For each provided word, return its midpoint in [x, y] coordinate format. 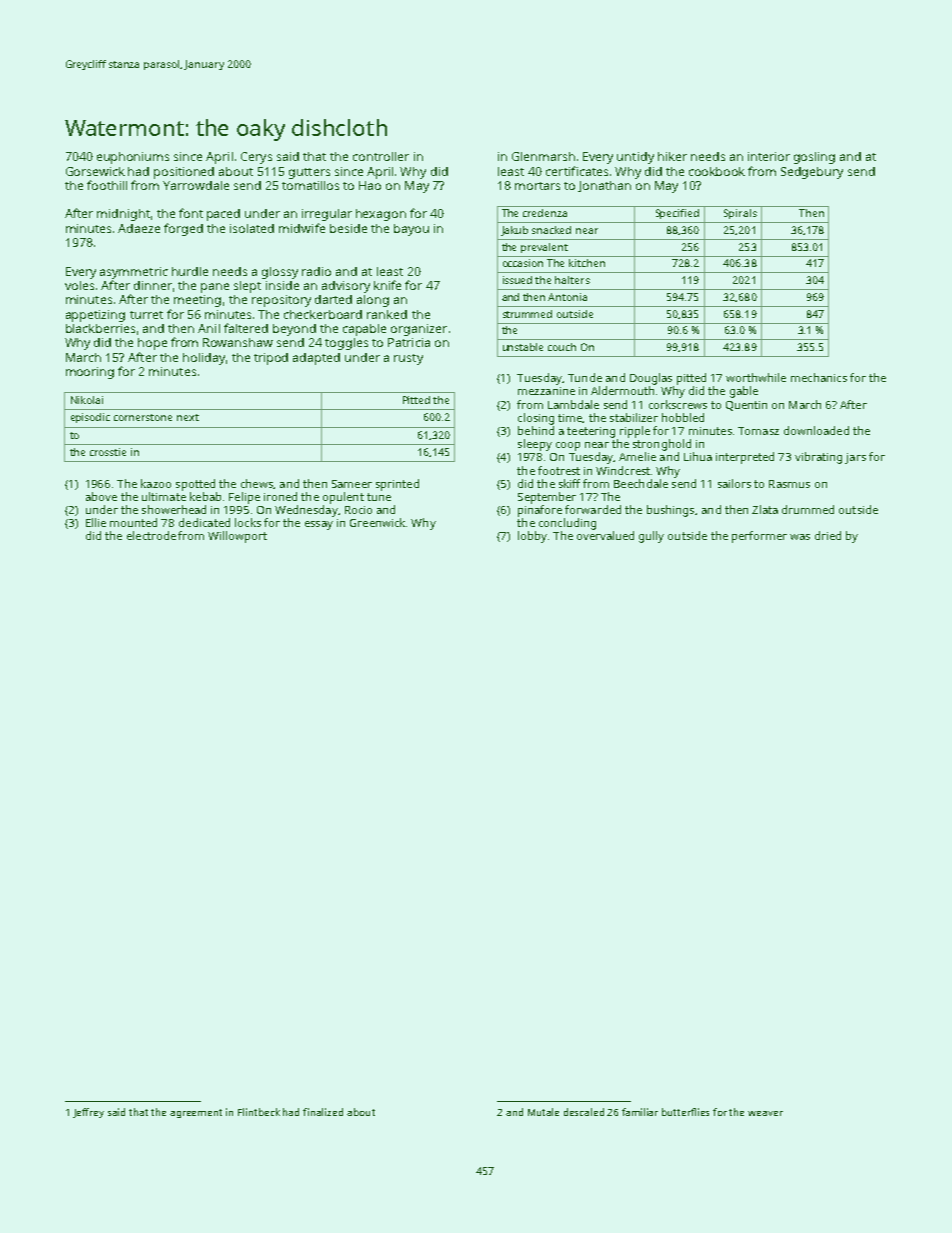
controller [381, 156]
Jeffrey [88, 1113]
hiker [672, 156]
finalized [323, 1112]
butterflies [685, 1112]
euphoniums [133, 158]
